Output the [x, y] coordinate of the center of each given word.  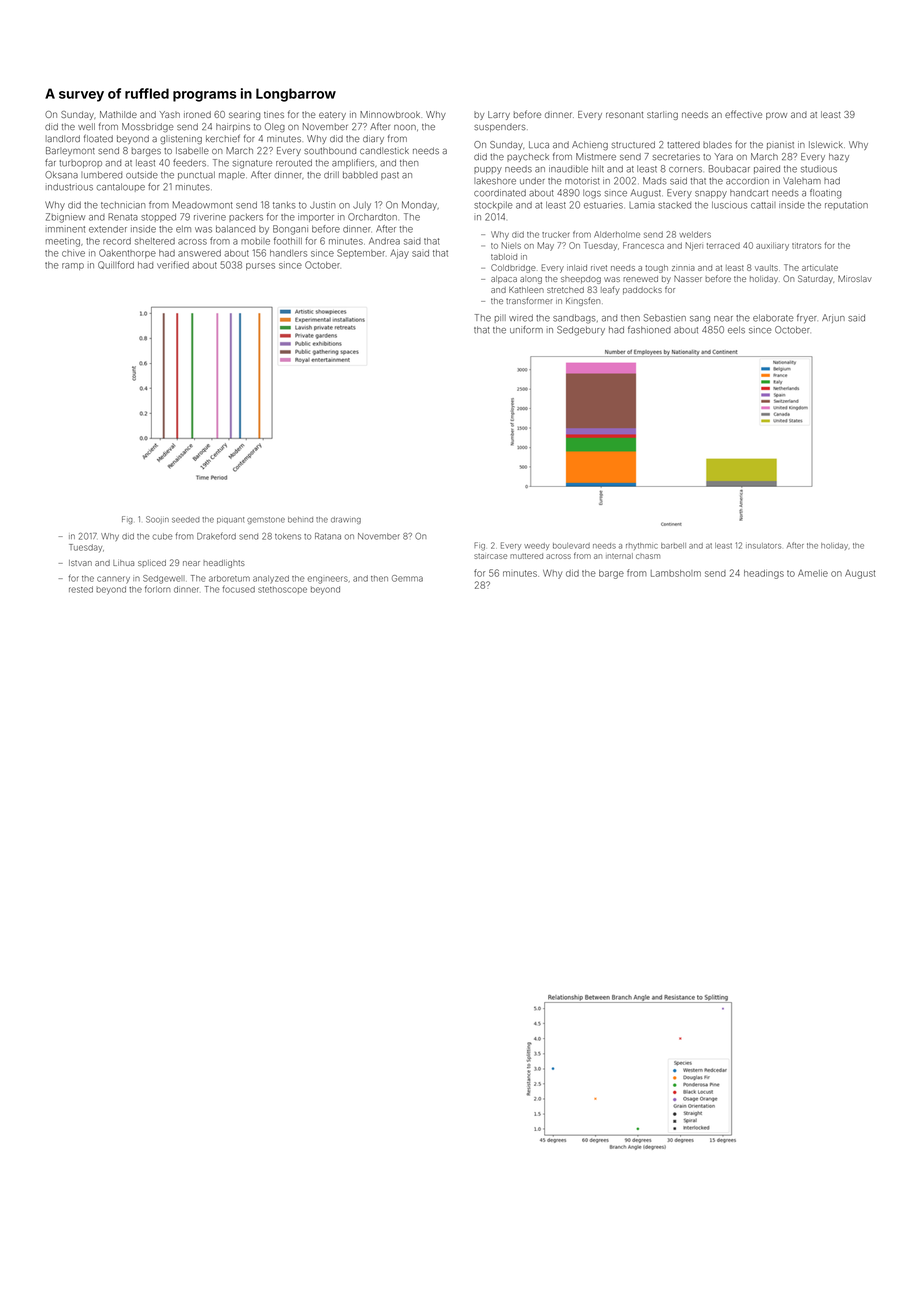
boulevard [571, 546]
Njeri [694, 246]
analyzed [271, 579]
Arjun [833, 318]
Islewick [826, 145]
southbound [330, 151]
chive [73, 253]
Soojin [157, 520]
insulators [763, 546]
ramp [73, 266]
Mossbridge [148, 127]
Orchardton [372, 217]
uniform [526, 330]
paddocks [642, 291]
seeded [185, 520]
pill [500, 318]
